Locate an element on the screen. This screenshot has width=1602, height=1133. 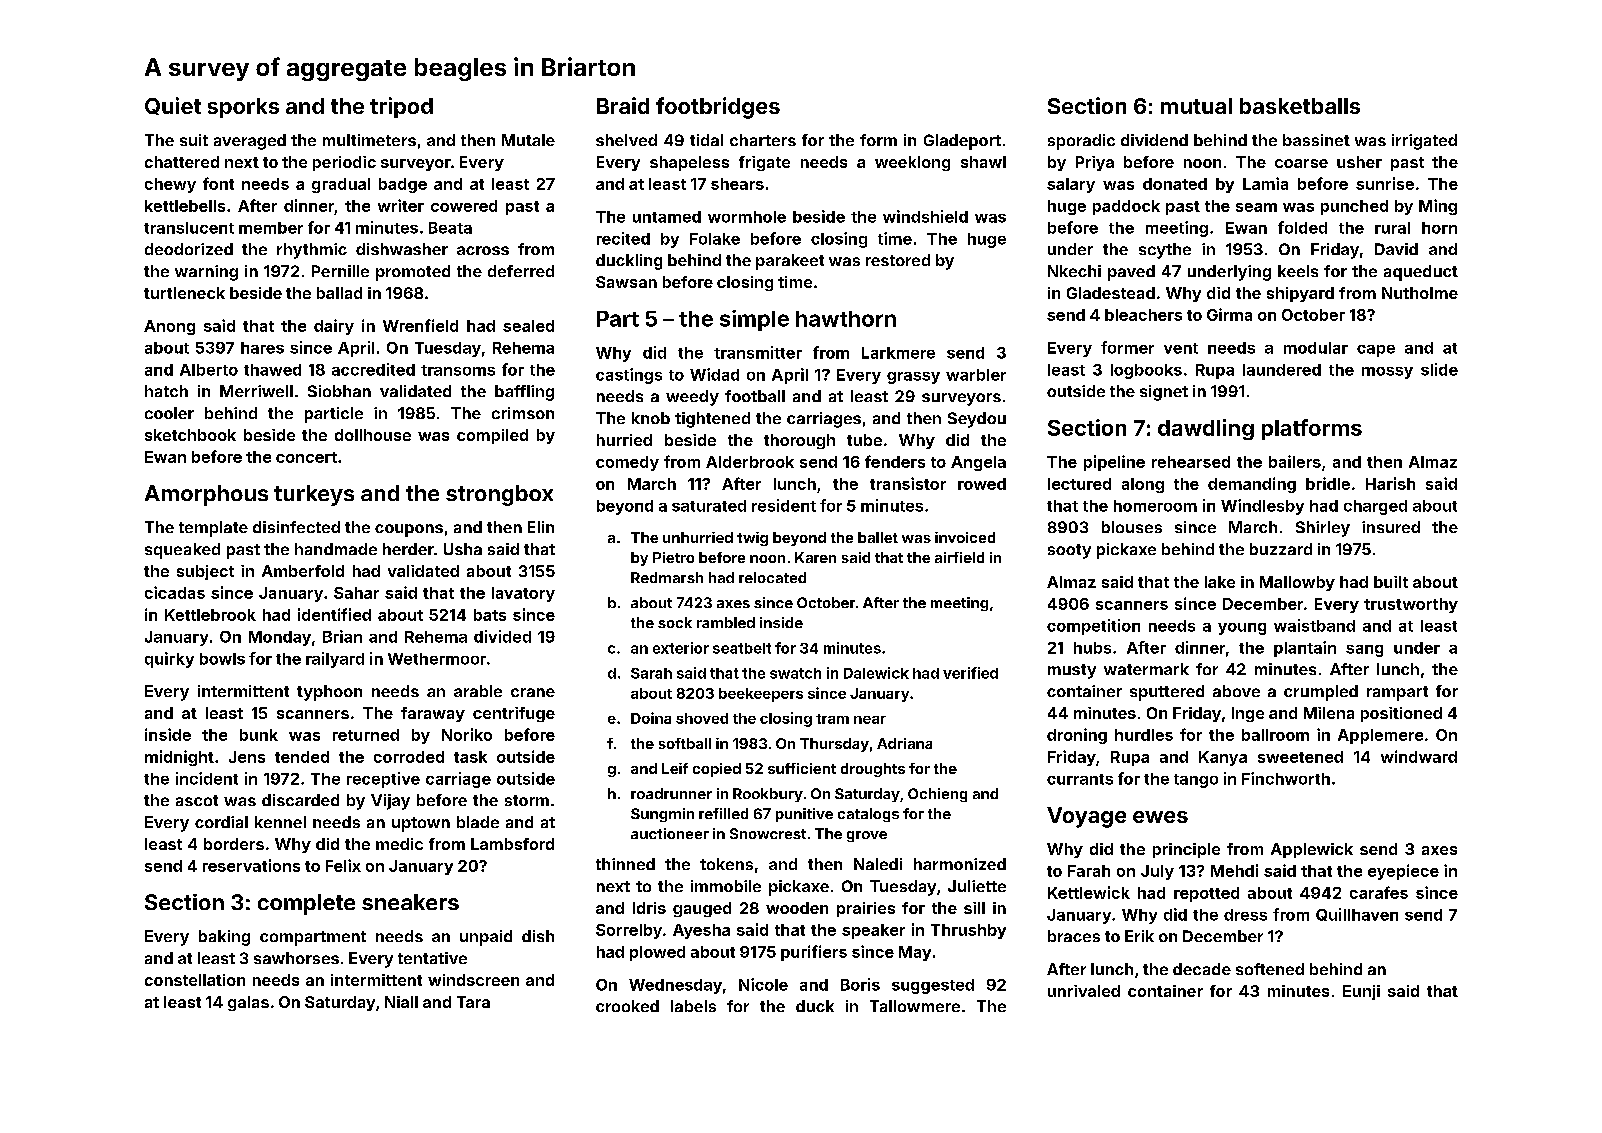
windward is located at coordinates (1419, 756).
